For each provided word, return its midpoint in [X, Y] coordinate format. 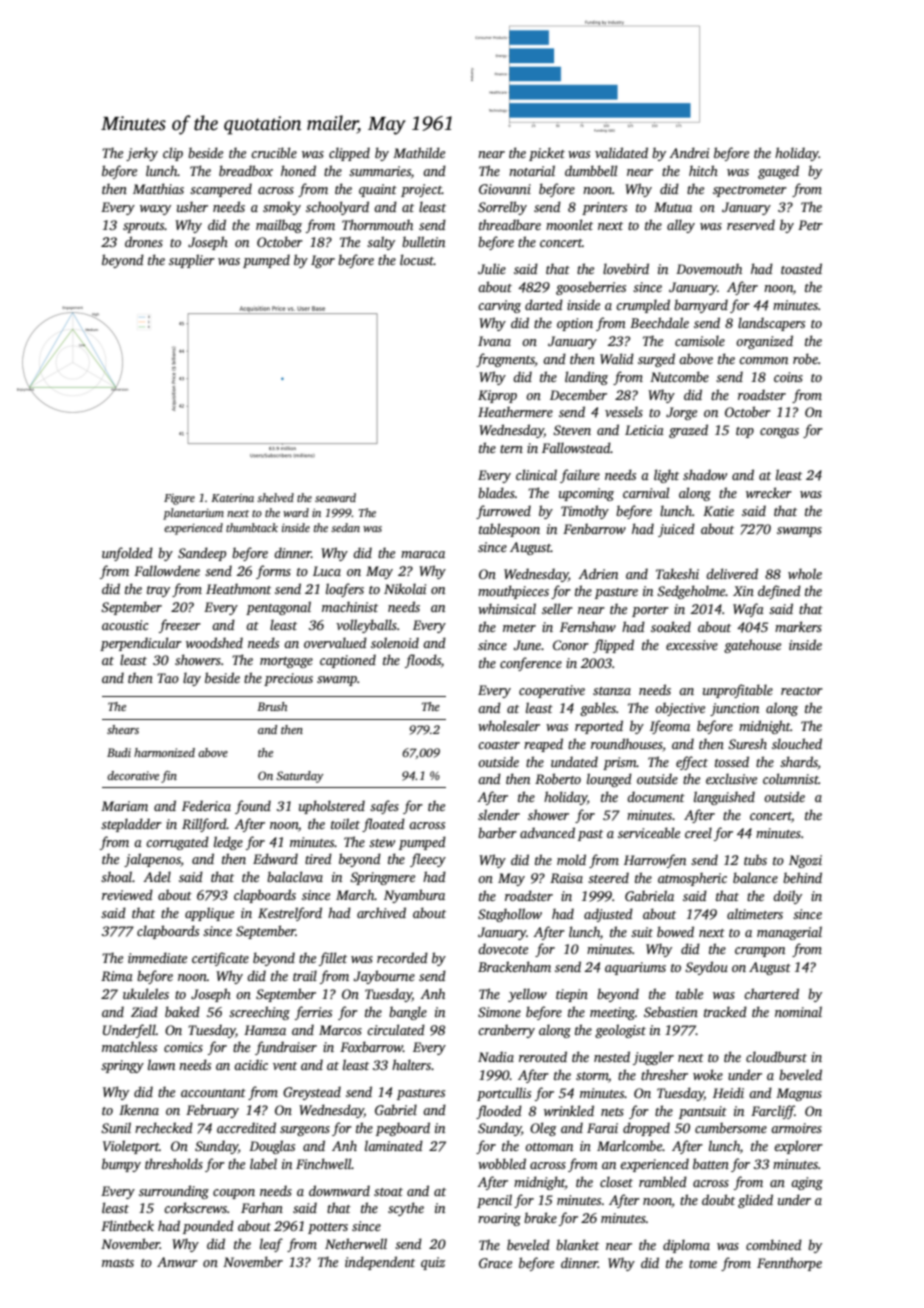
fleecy [428, 860]
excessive [692, 645]
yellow [527, 995]
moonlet [569, 224]
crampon [760, 952]
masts [118, 1263]
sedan [345, 527]
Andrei [689, 152]
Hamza [265, 1030]
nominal [798, 1011]
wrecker [769, 492]
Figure [179, 499]
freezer [180, 626]
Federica [206, 805]
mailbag [279, 226]
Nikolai [405, 588]
